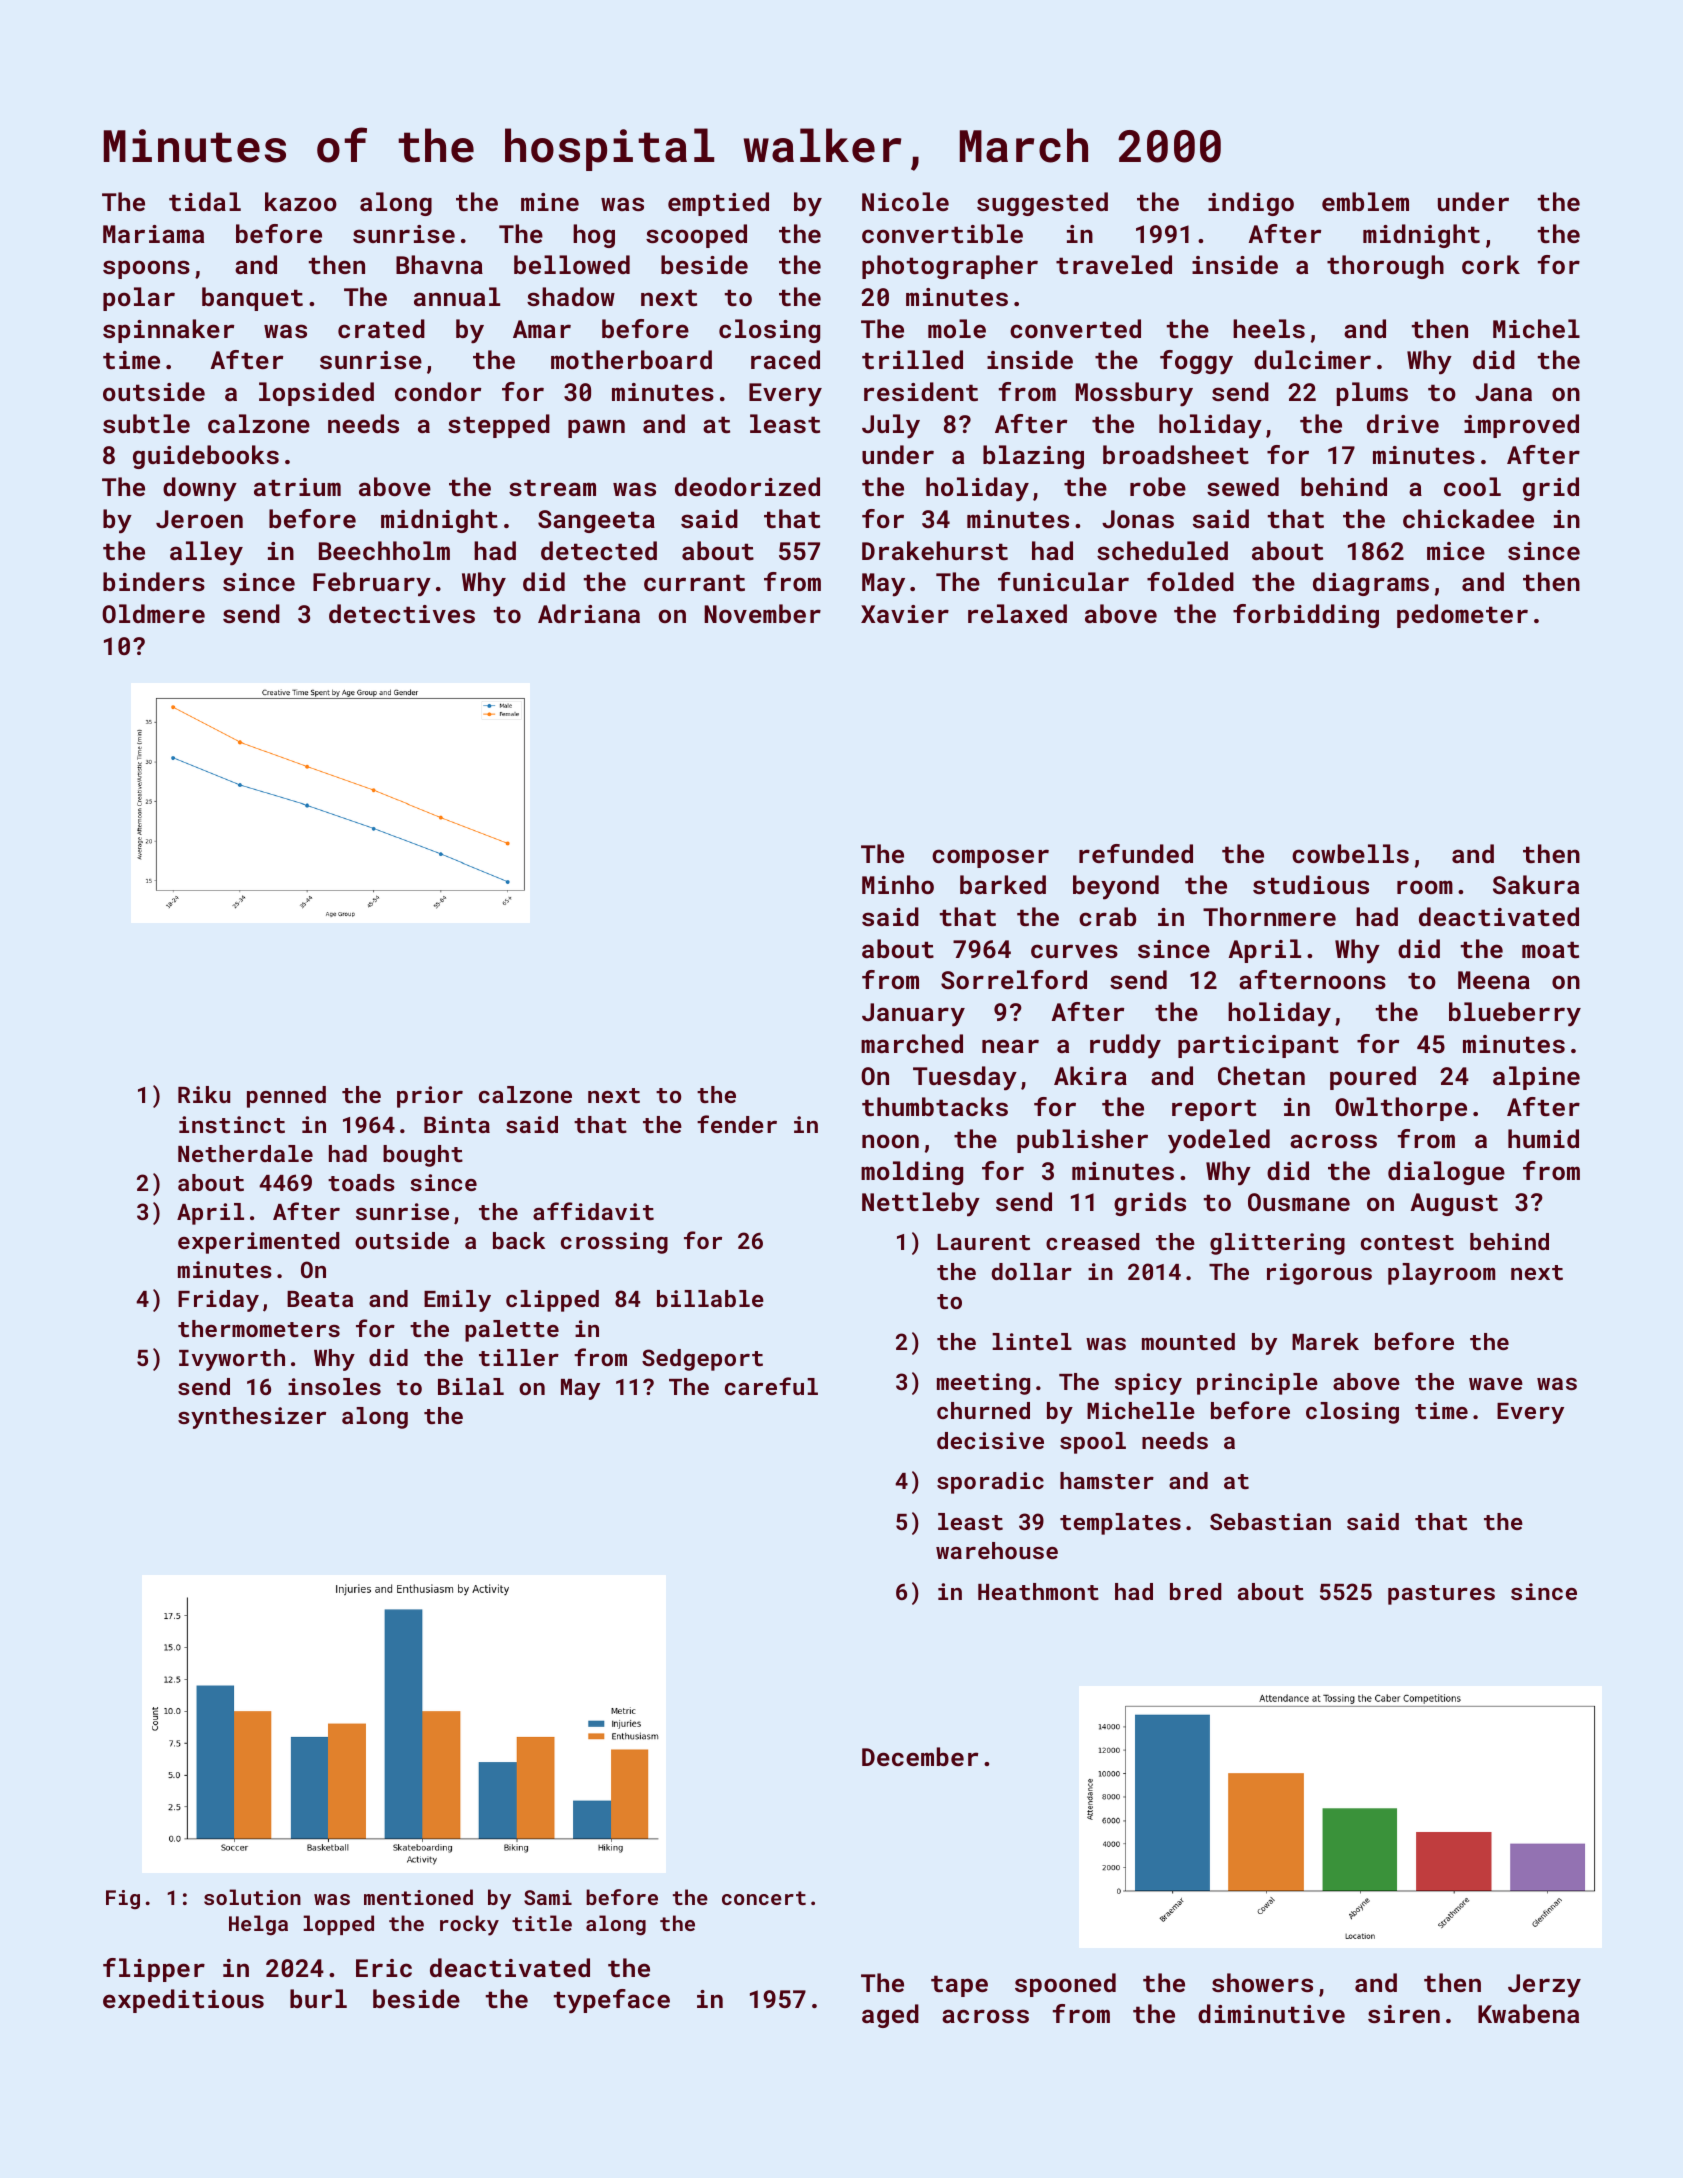 Image resolution: width=1683 pixels, height=2178 pixels. I want to click on cowbells, so click(1350, 853).
